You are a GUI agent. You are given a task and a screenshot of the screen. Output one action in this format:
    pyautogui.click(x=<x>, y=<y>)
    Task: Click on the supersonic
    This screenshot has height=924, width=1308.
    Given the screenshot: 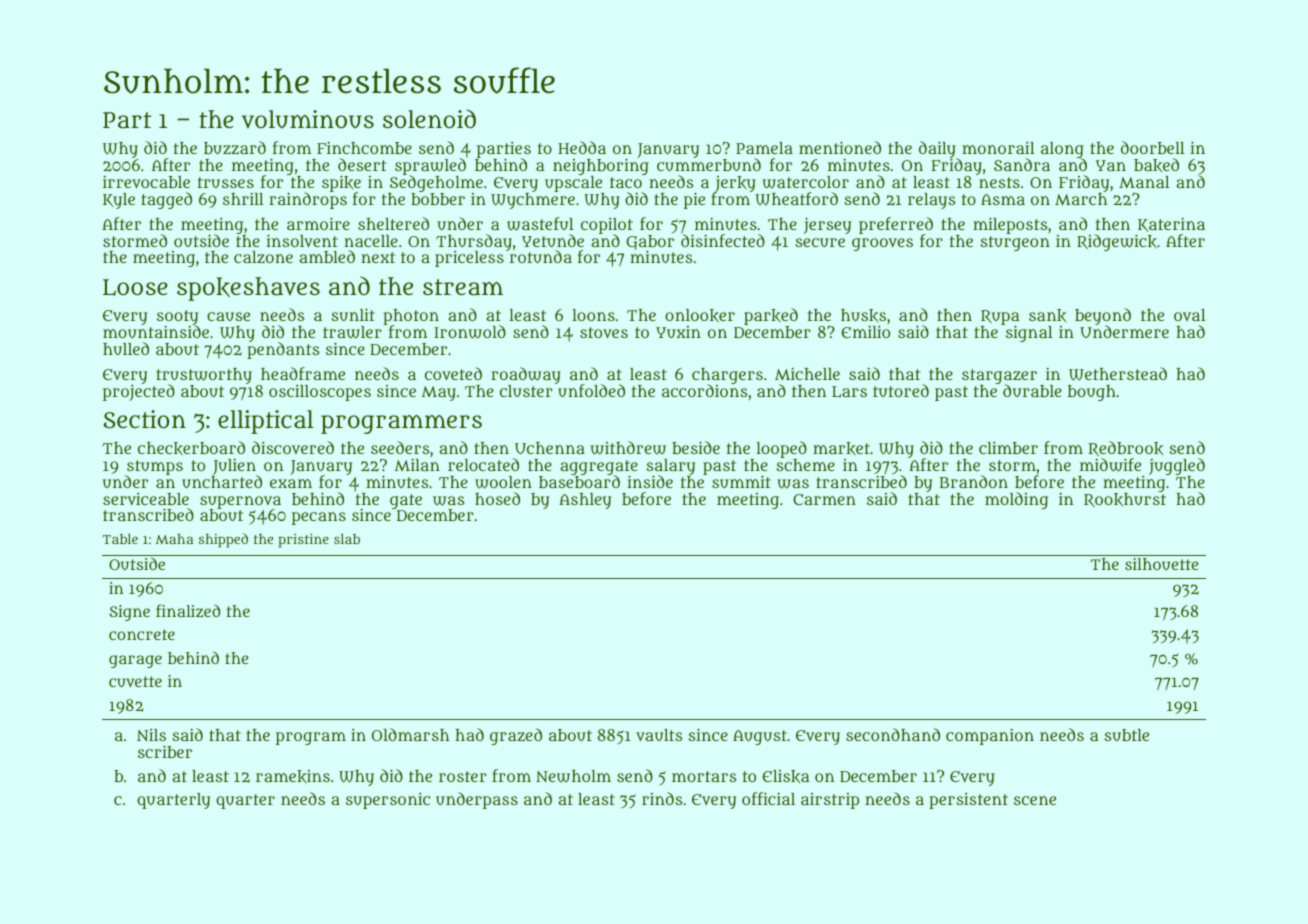 What is the action you would take?
    pyautogui.click(x=388, y=801)
